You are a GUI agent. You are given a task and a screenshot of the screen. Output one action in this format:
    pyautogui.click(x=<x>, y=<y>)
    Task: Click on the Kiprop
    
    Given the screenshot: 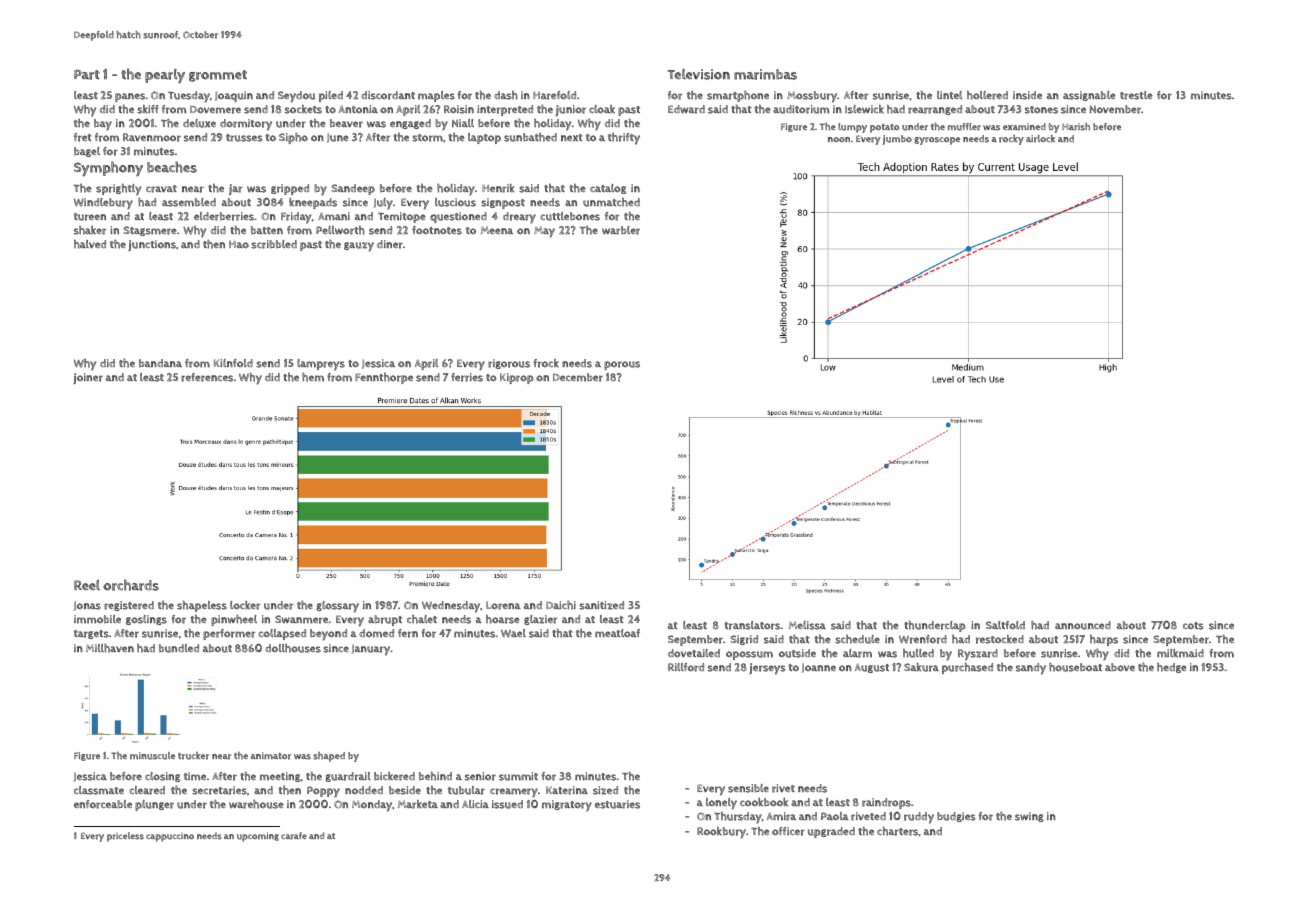 What is the action you would take?
    pyautogui.click(x=516, y=378)
